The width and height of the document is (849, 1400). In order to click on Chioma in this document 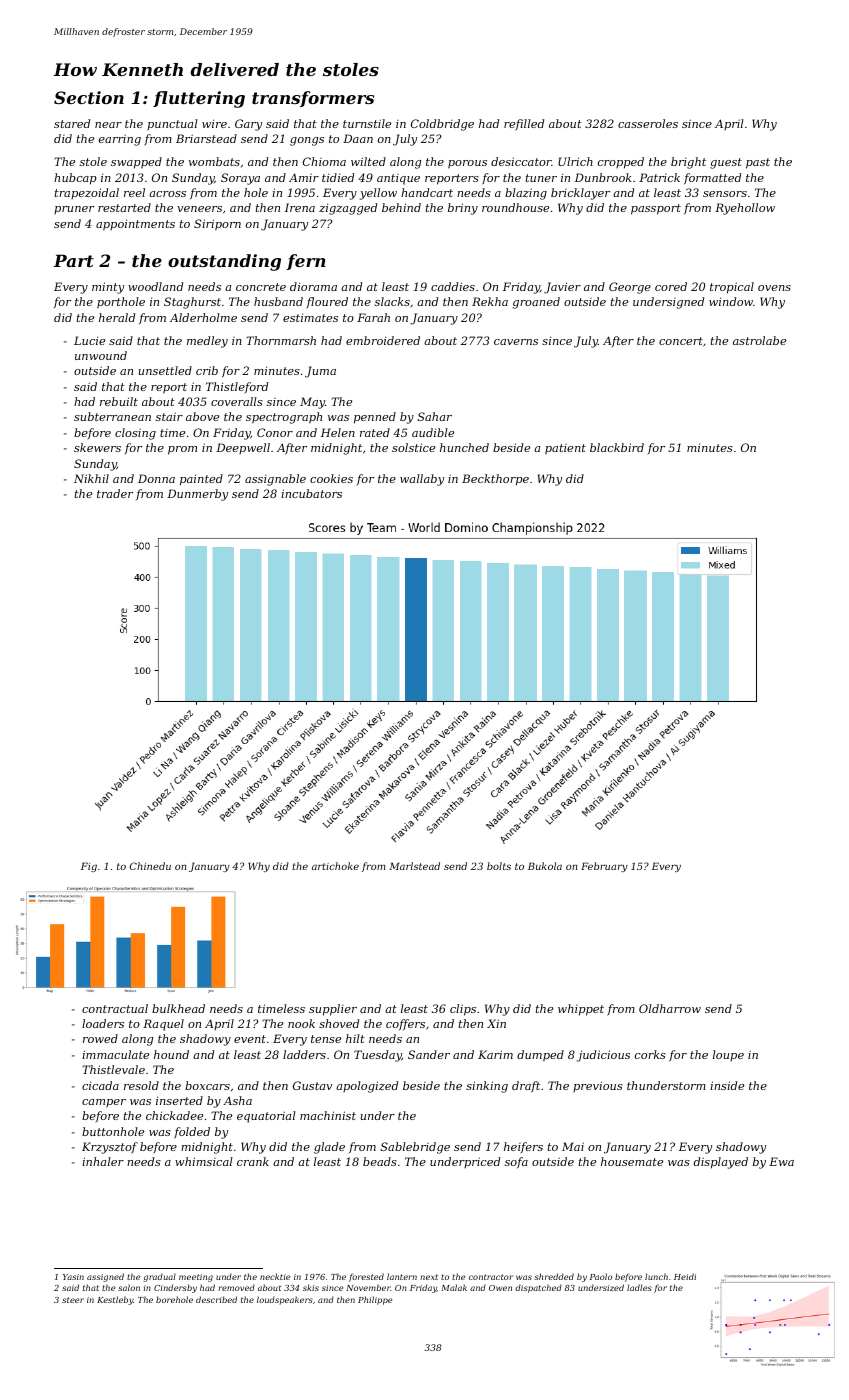, I will do `click(324, 161)`.
